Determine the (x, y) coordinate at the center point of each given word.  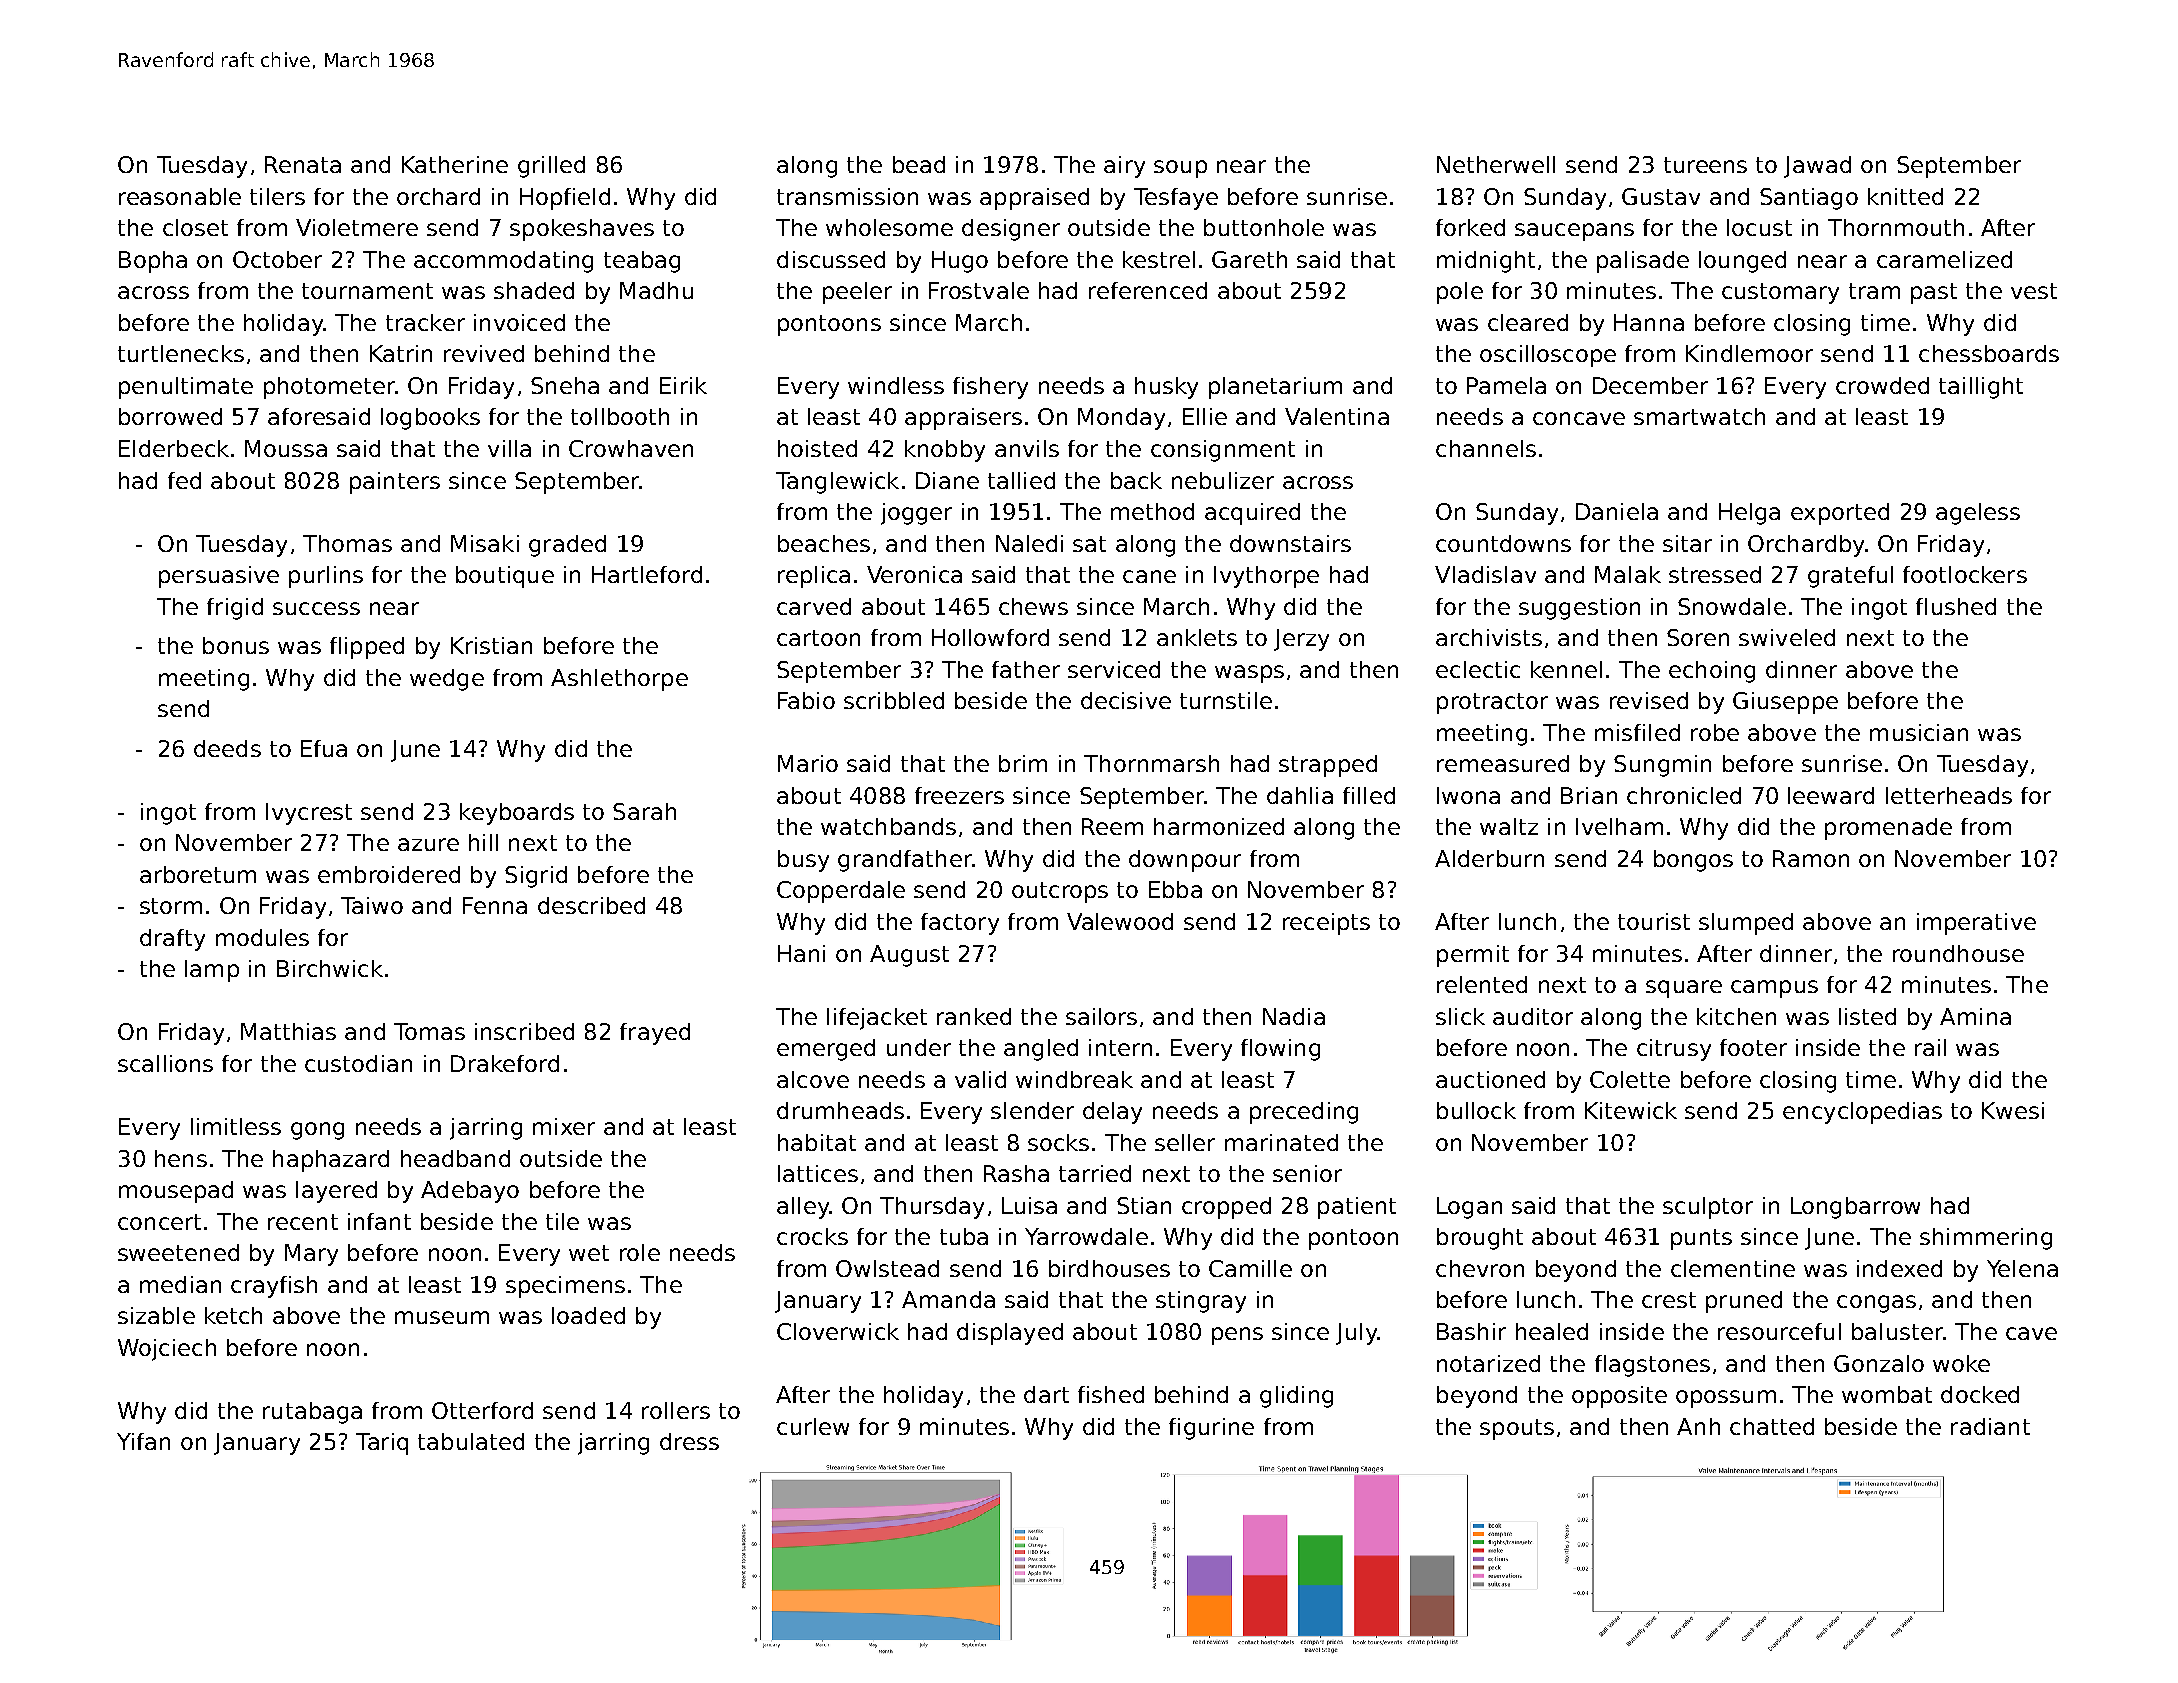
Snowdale (1732, 606)
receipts (1326, 924)
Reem (1112, 826)
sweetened (178, 1252)
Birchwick (330, 968)
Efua (324, 748)
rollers (676, 1410)
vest (2034, 291)
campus (1774, 989)
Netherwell (1496, 164)
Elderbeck (174, 448)
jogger (916, 514)
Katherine (455, 164)
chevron (1480, 1268)
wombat (1887, 1394)
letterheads (1949, 795)
